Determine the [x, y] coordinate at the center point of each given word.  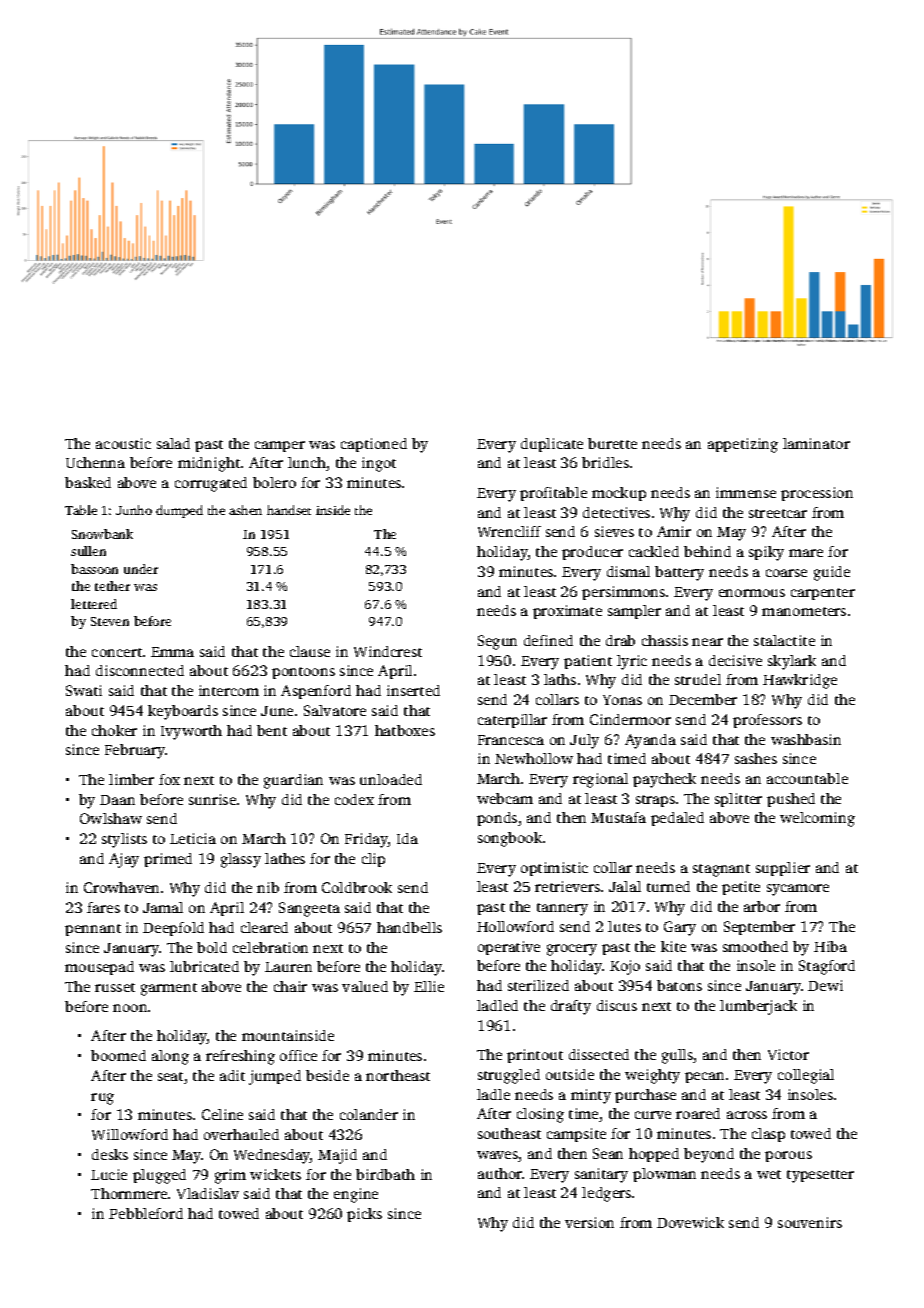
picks [364, 1215]
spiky [766, 553]
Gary [680, 928]
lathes [285, 858]
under [141, 569]
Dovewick [690, 1222]
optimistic [554, 869]
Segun [497, 642]
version [589, 1222]
